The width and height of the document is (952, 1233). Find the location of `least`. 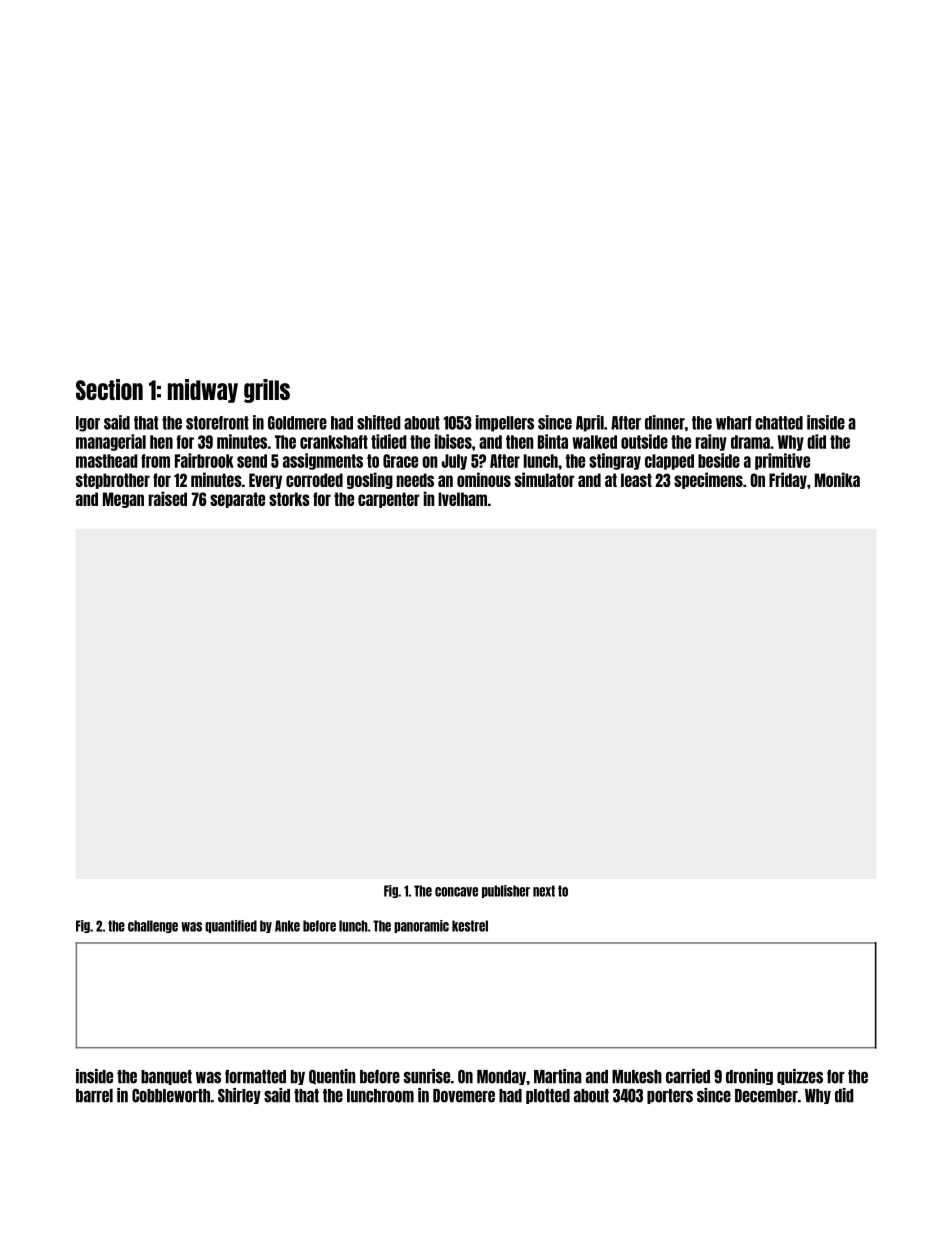

least is located at coordinates (636, 480).
